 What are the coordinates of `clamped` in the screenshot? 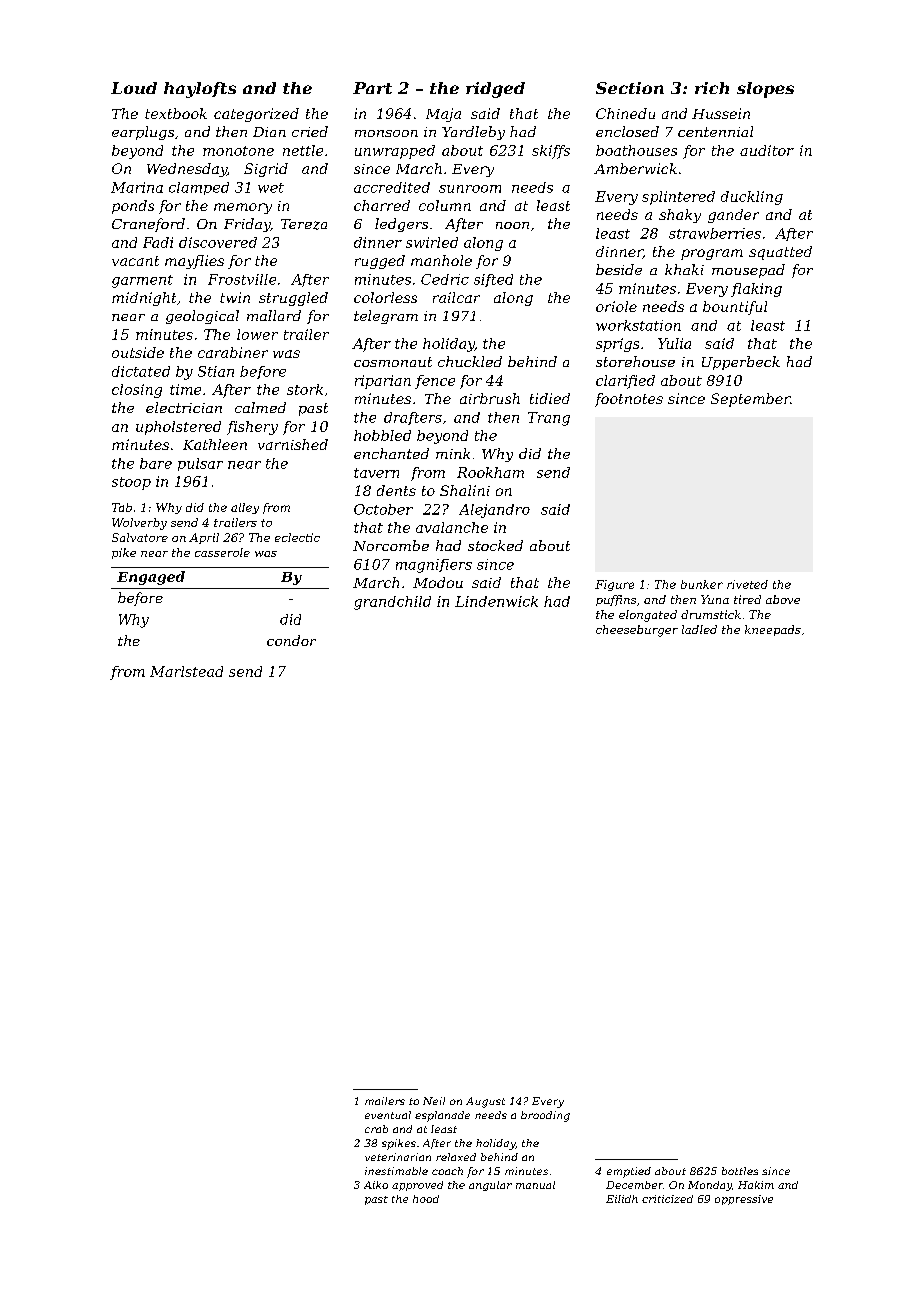 It's located at (199, 188).
